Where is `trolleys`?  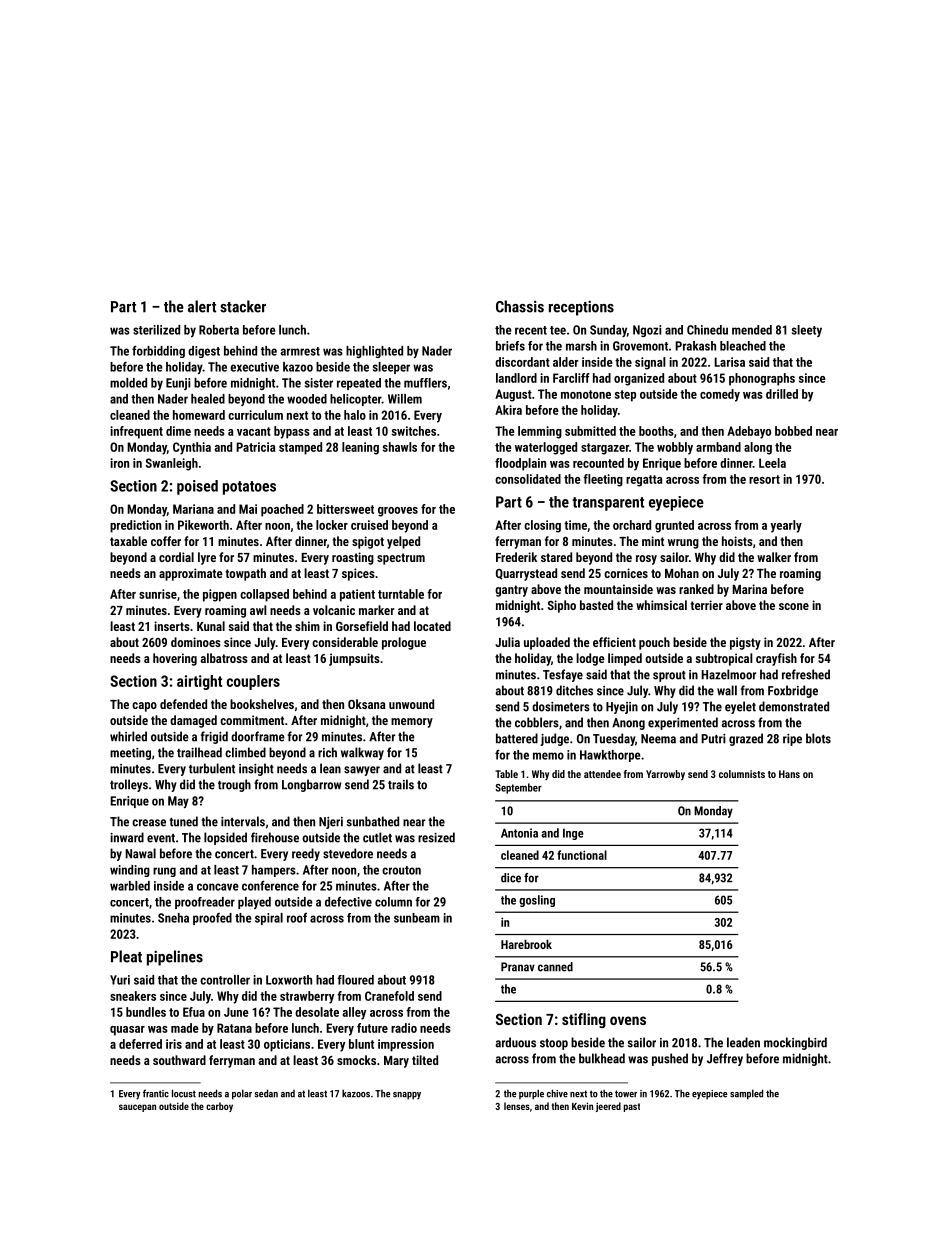
trolleys is located at coordinates (129, 785).
